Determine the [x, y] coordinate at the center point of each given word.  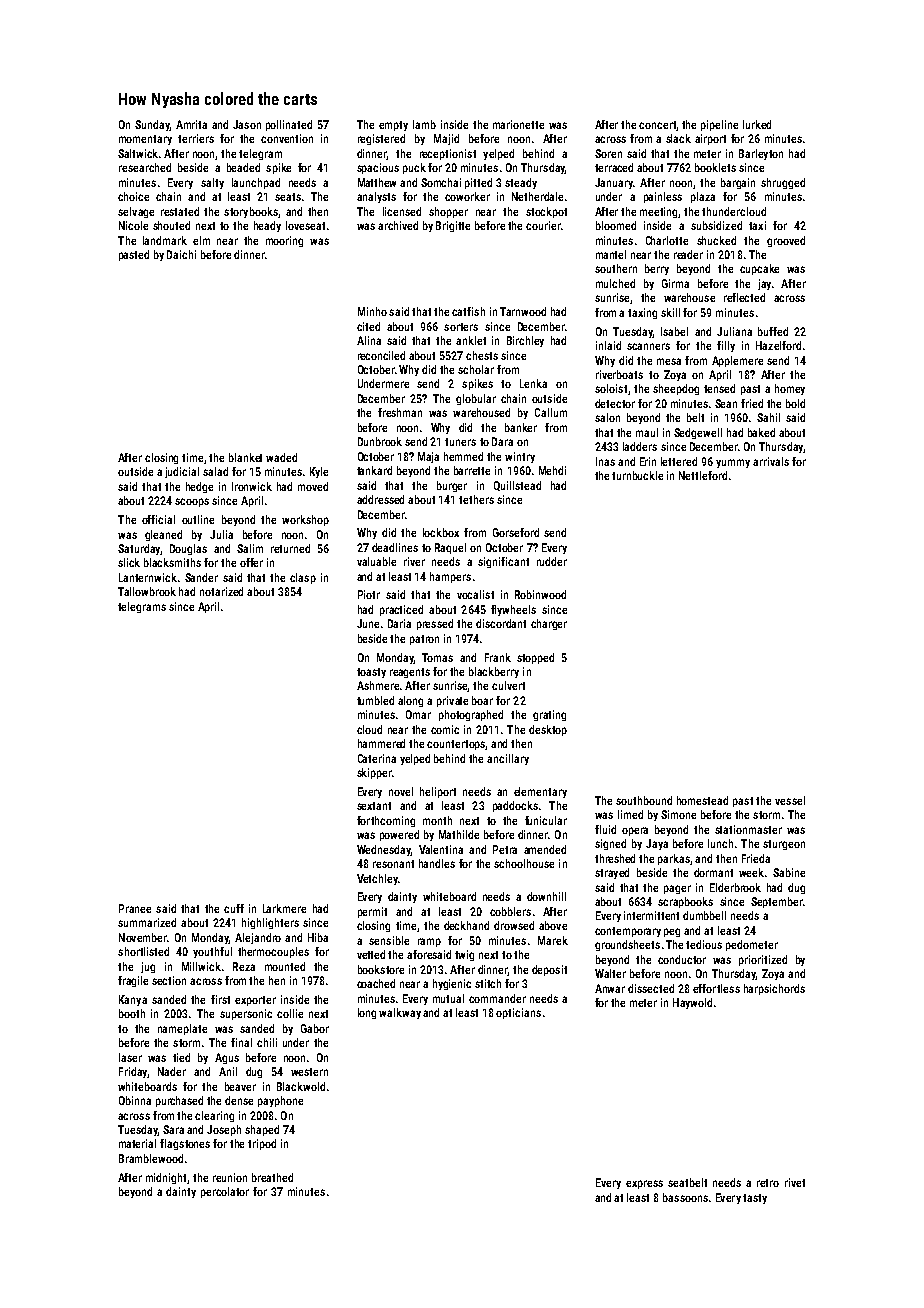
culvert [508, 685]
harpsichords [774, 989]
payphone [280, 1101]
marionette [518, 124]
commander [497, 998]
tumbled [375, 700]
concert [658, 126]
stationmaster [748, 829]
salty [212, 183]
